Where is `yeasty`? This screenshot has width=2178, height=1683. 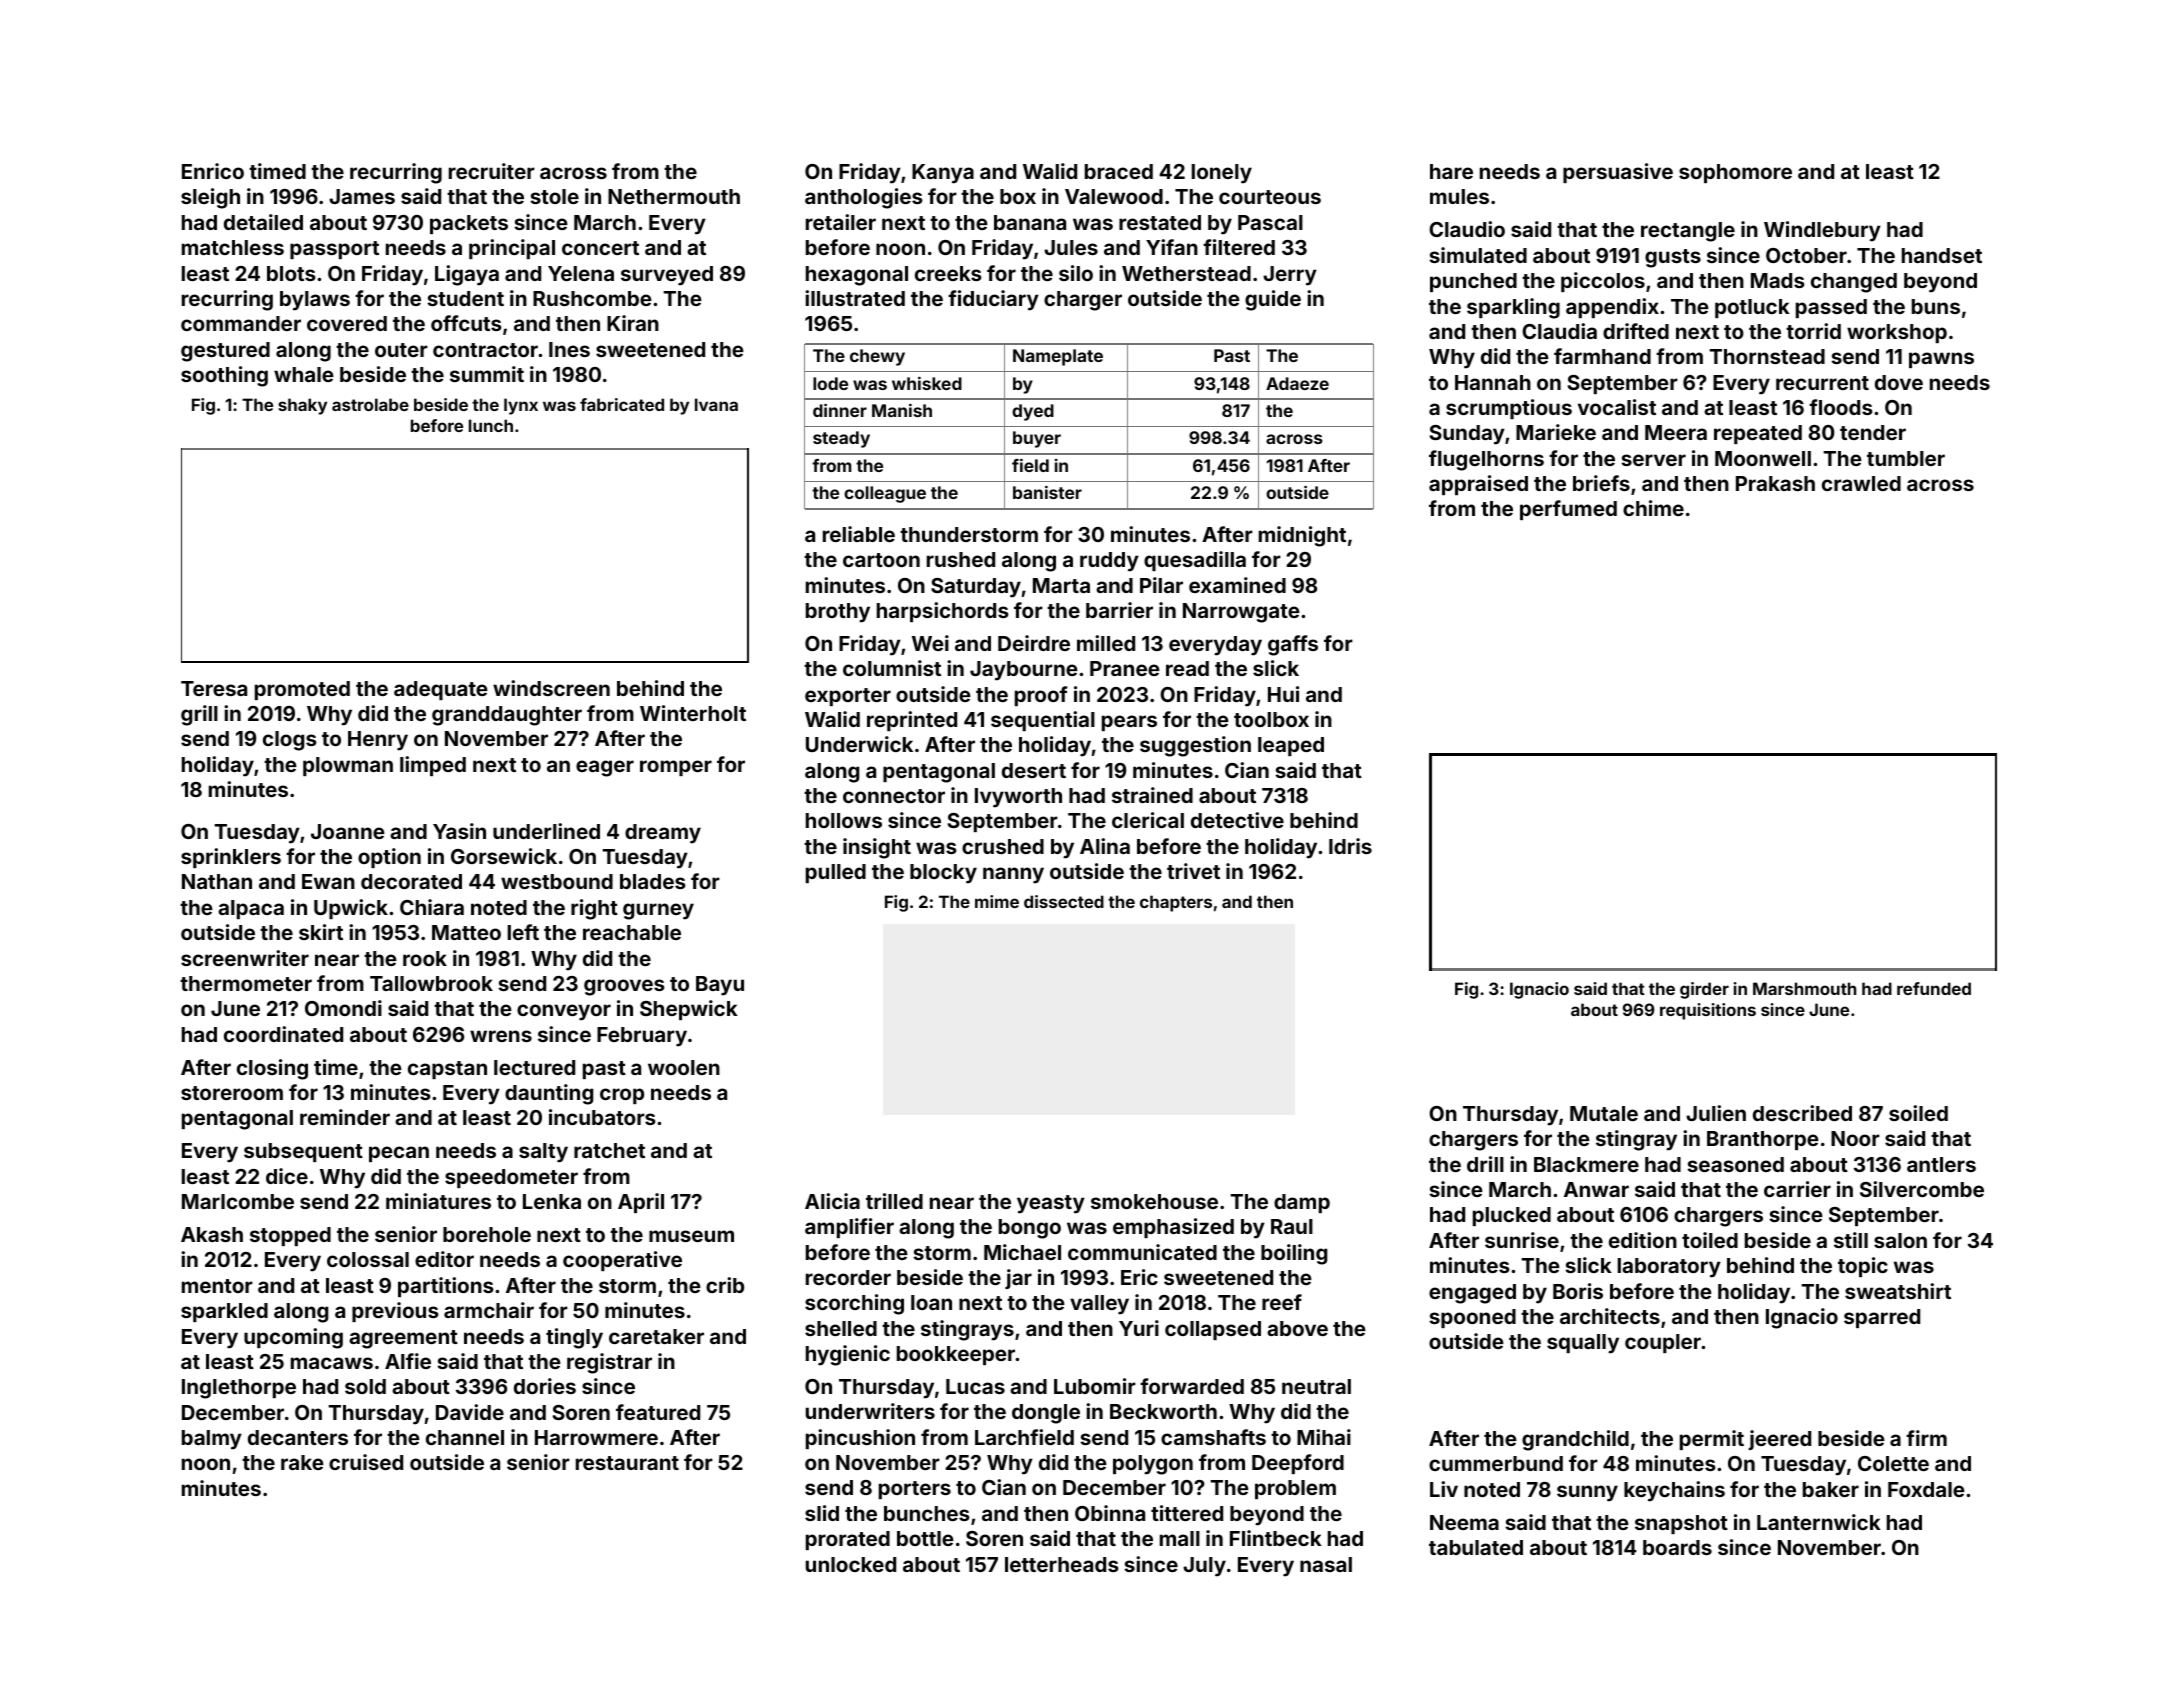 yeasty is located at coordinates (1051, 1204).
